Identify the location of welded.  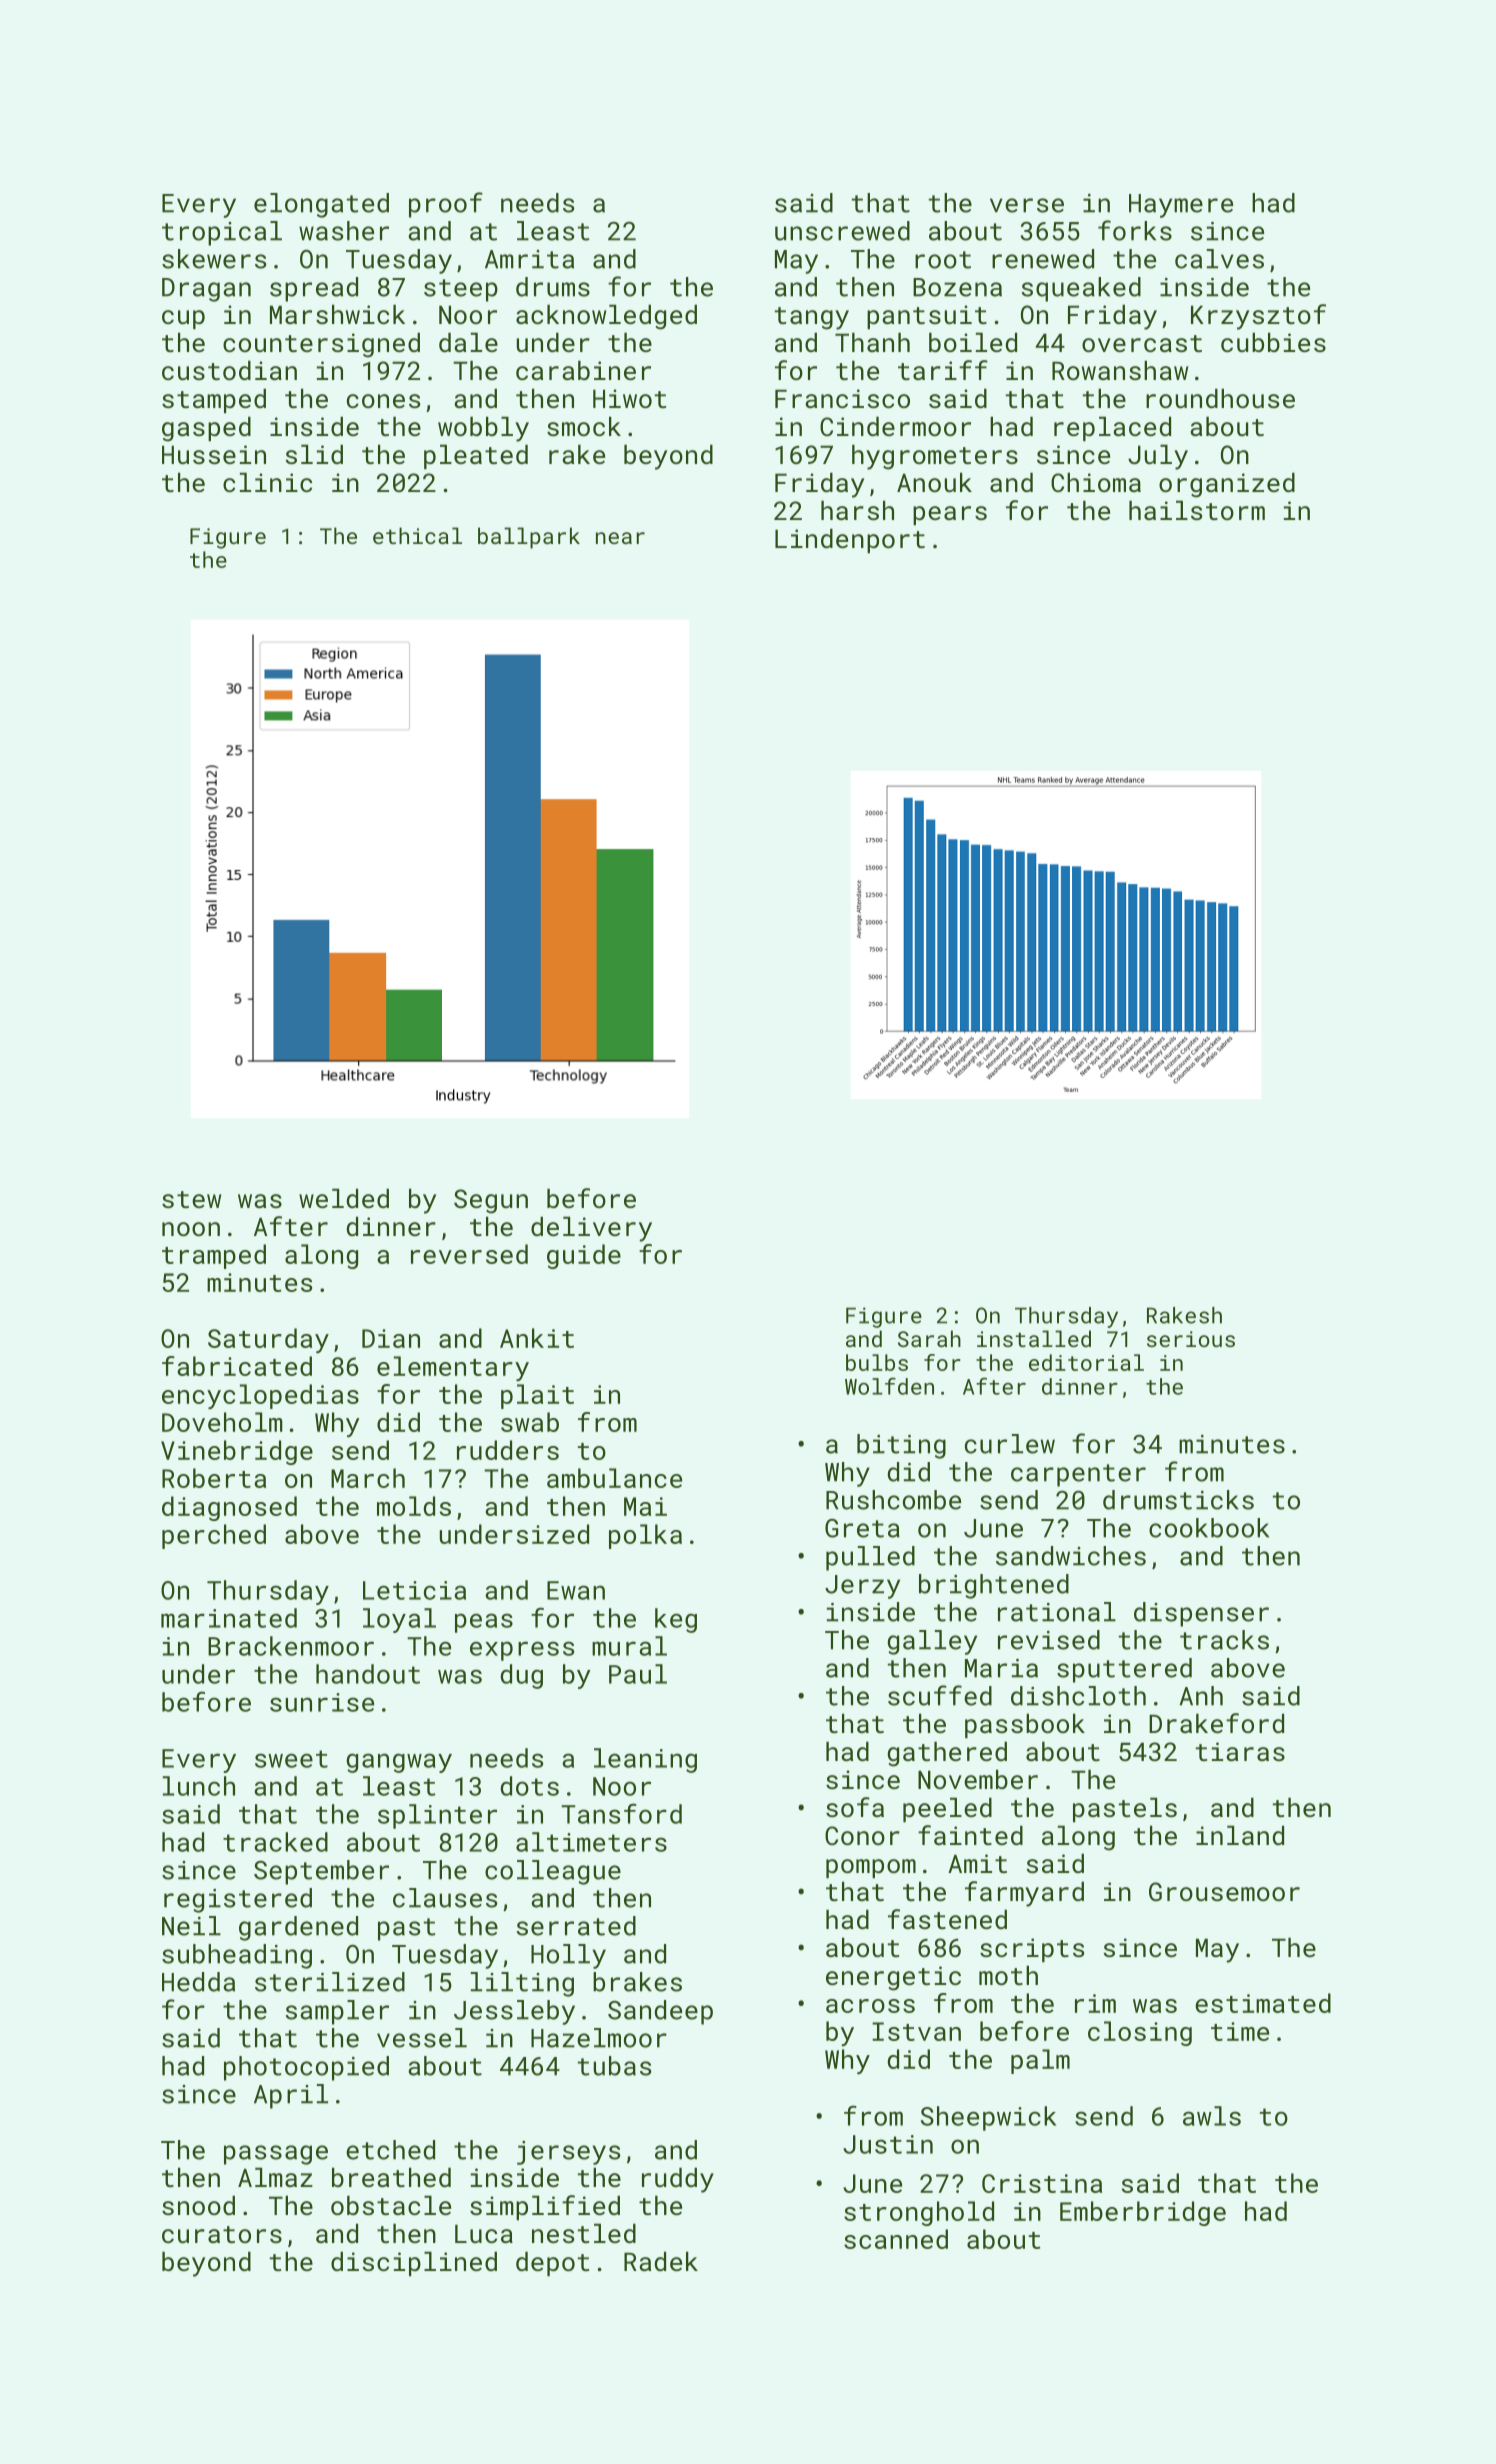
(344, 1198).
